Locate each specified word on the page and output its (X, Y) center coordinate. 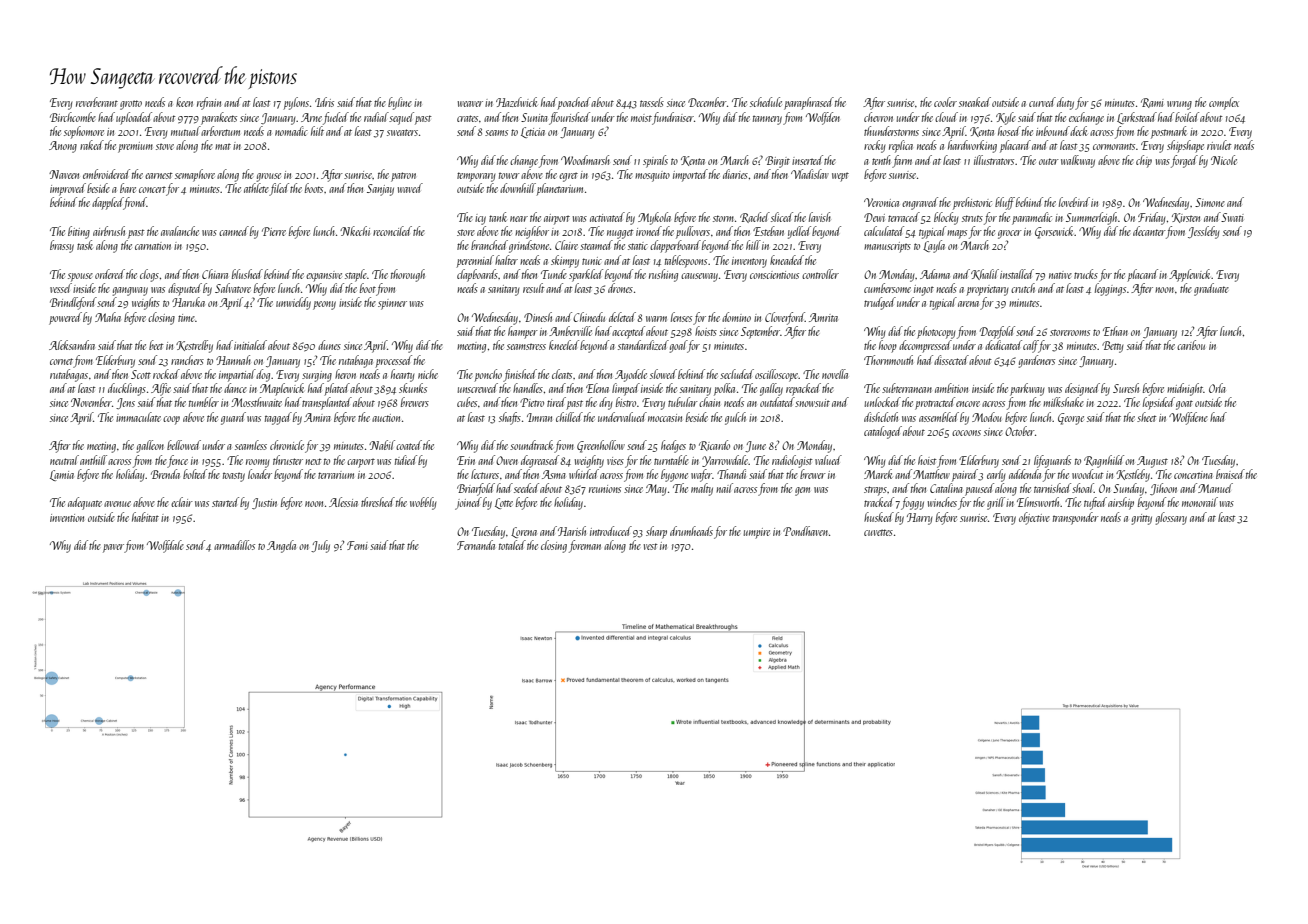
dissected (951, 360)
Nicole (1224, 160)
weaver (470, 104)
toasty (234, 477)
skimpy (565, 261)
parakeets (219, 118)
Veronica (881, 202)
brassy (62, 246)
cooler (945, 102)
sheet (1147, 417)
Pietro (532, 402)
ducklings (127, 389)
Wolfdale (165, 546)
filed (279, 189)
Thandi (731, 474)
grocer (1010, 234)
